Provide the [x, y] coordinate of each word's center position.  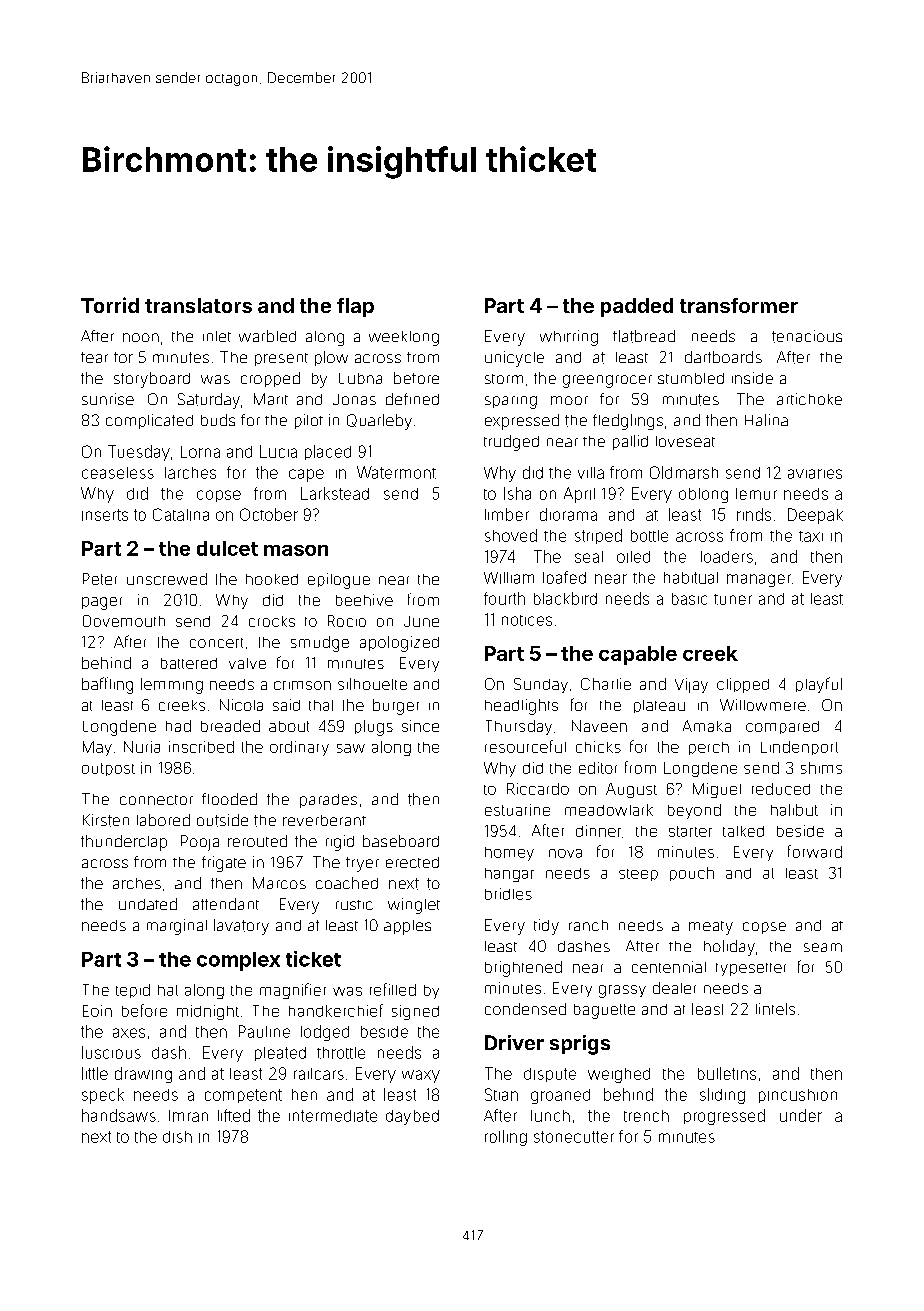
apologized [399, 644]
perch [709, 748]
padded [637, 307]
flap [355, 307]
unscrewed [167, 579]
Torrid [110, 305]
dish [177, 1137]
